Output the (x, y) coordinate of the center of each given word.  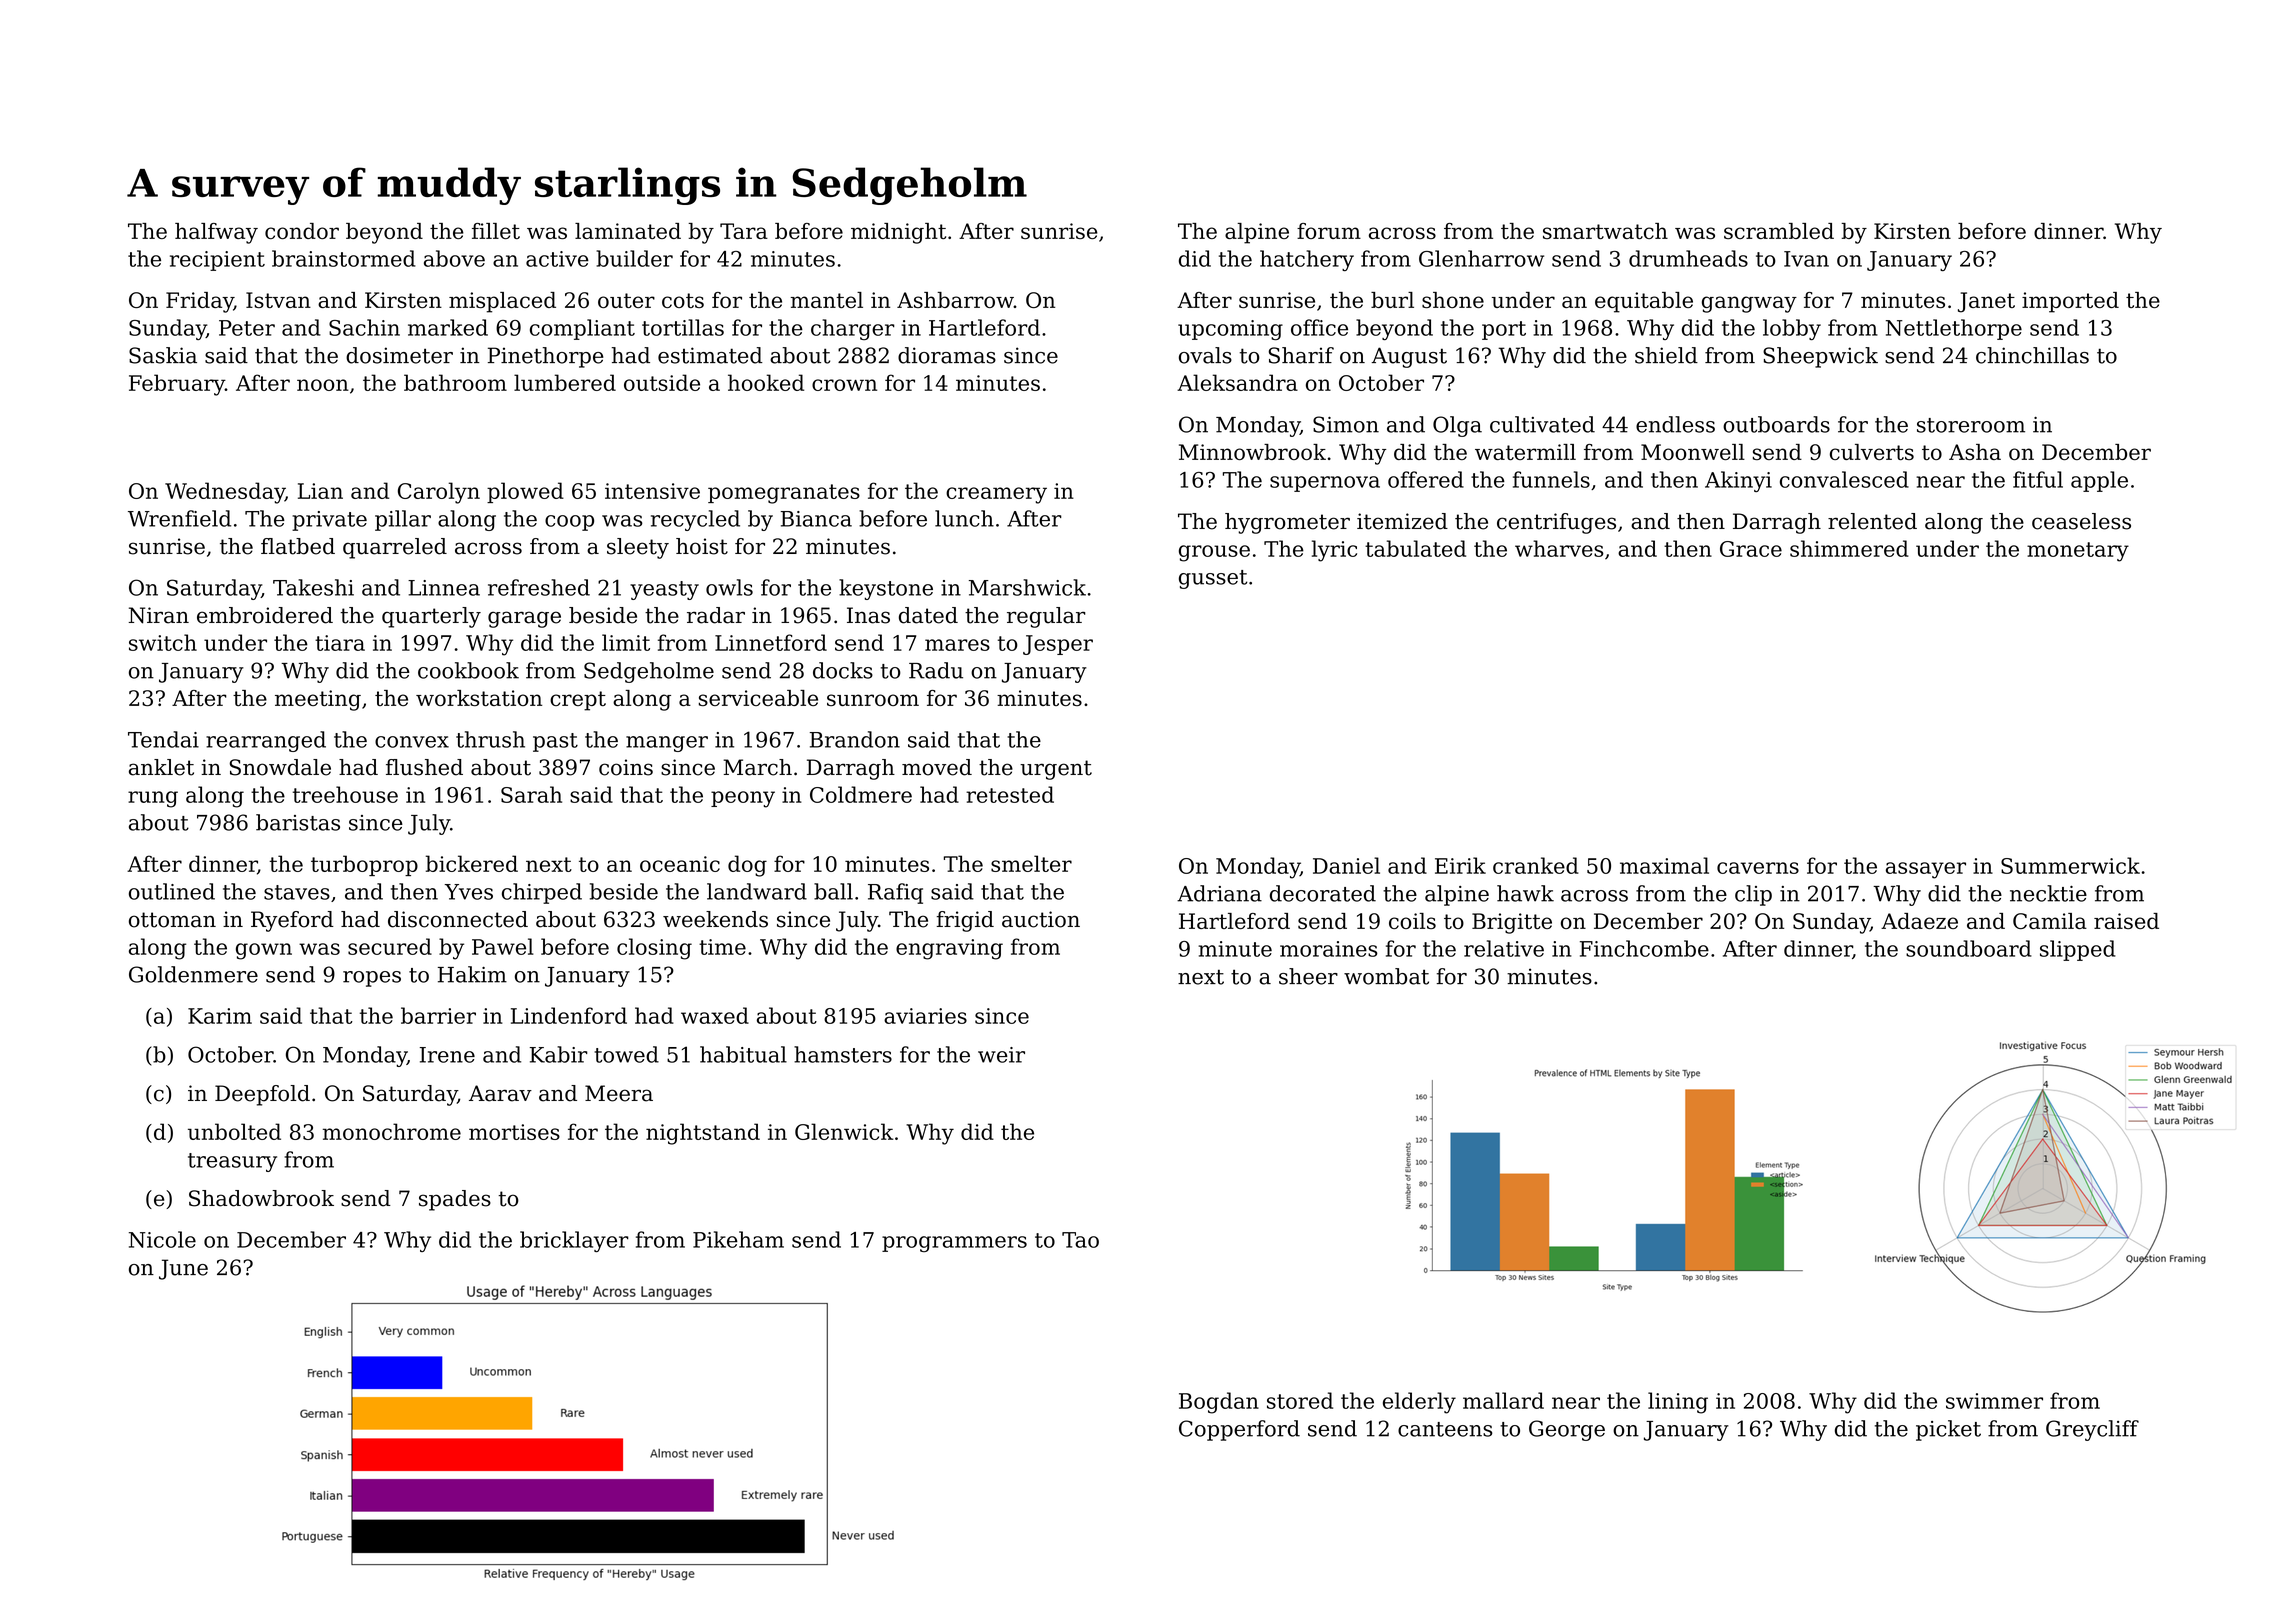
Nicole (162, 1239)
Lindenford (569, 1015)
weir (1001, 1055)
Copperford (1239, 1430)
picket (1948, 1430)
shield (1666, 355)
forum (1329, 231)
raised (2126, 921)
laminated (628, 231)
